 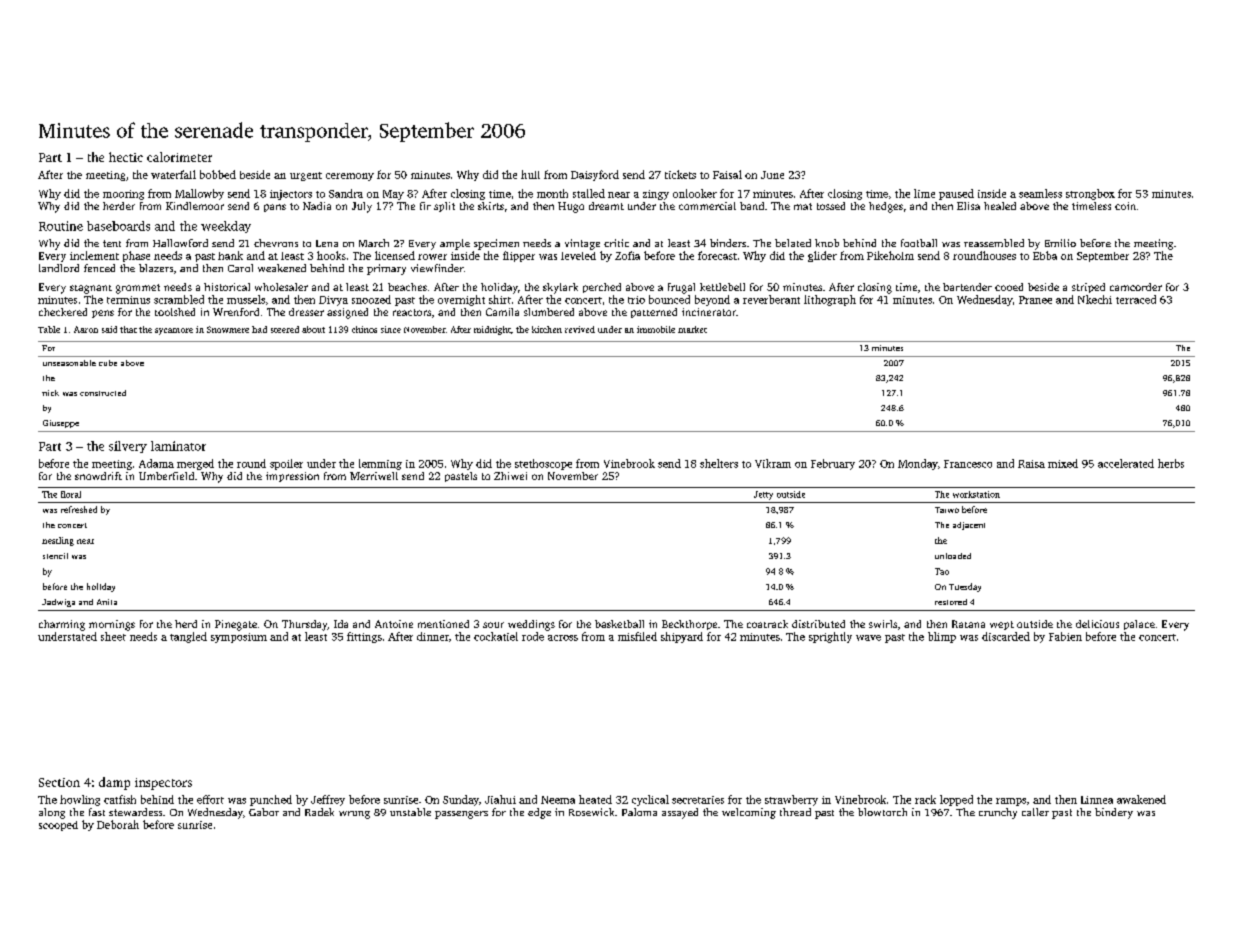 What do you see at coordinates (953, 556) in the screenshot?
I see `unloaded` at bounding box center [953, 556].
